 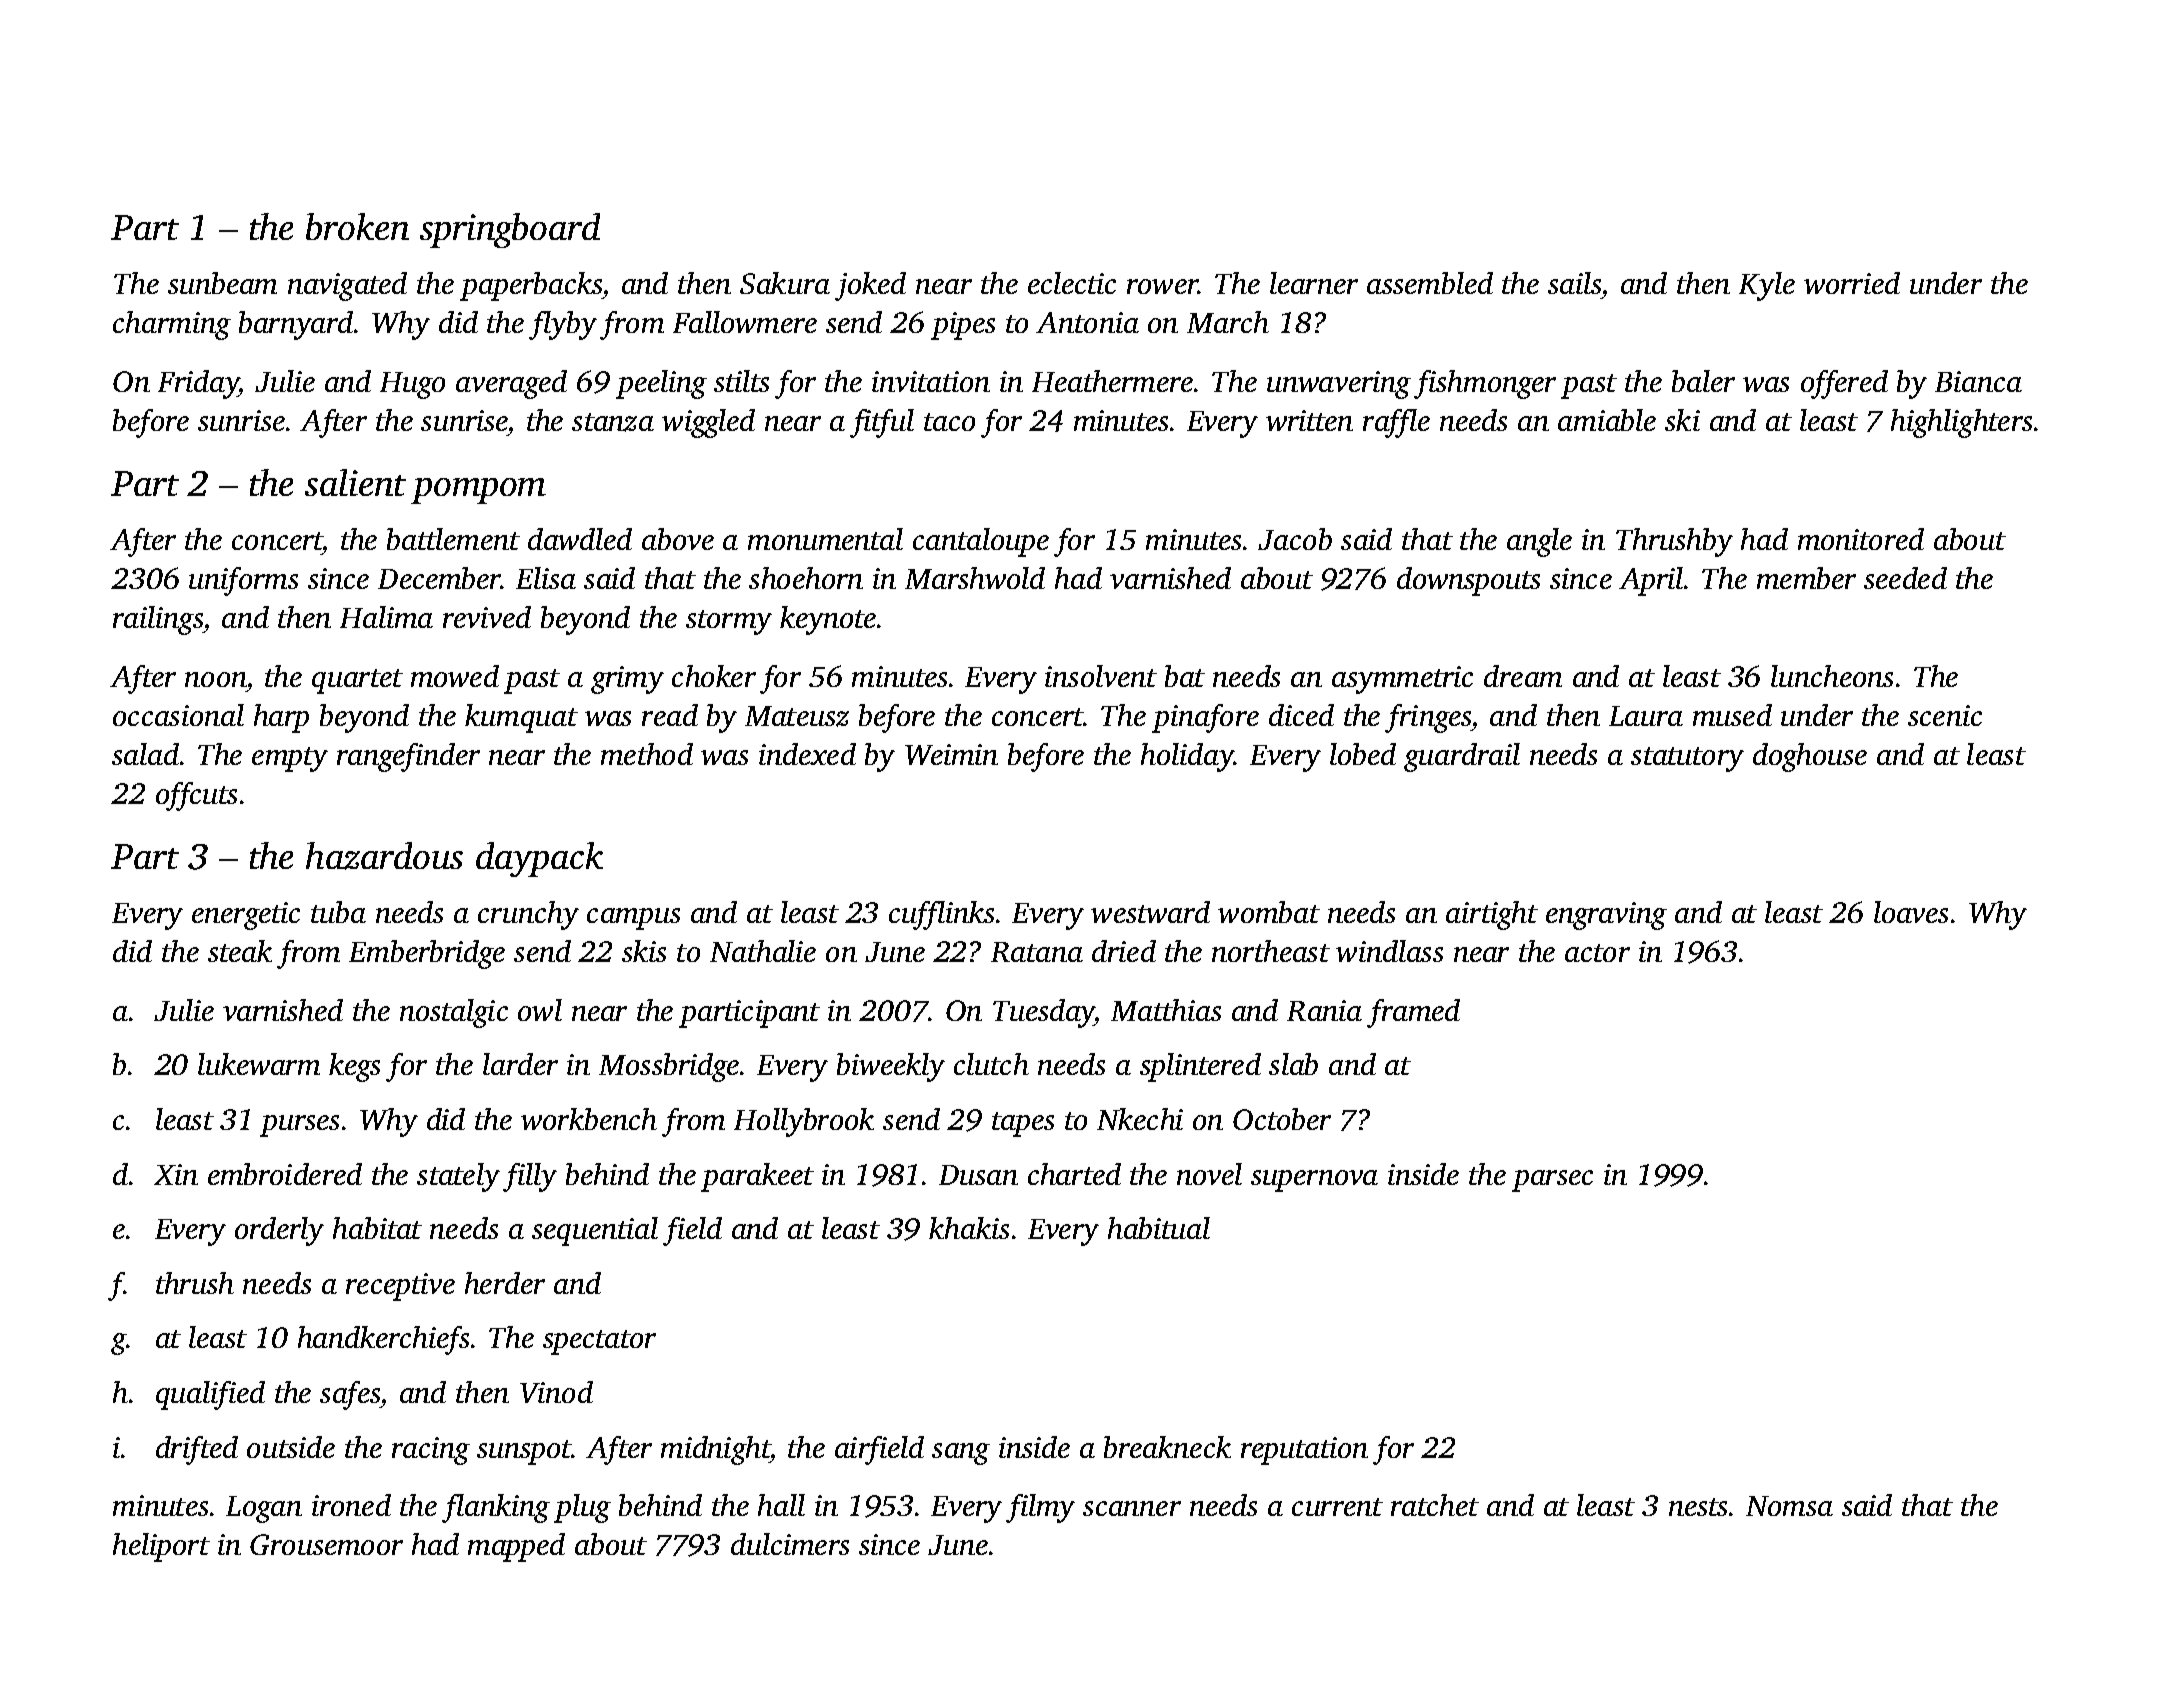 I want to click on Emberbridge, so click(x=427, y=954).
